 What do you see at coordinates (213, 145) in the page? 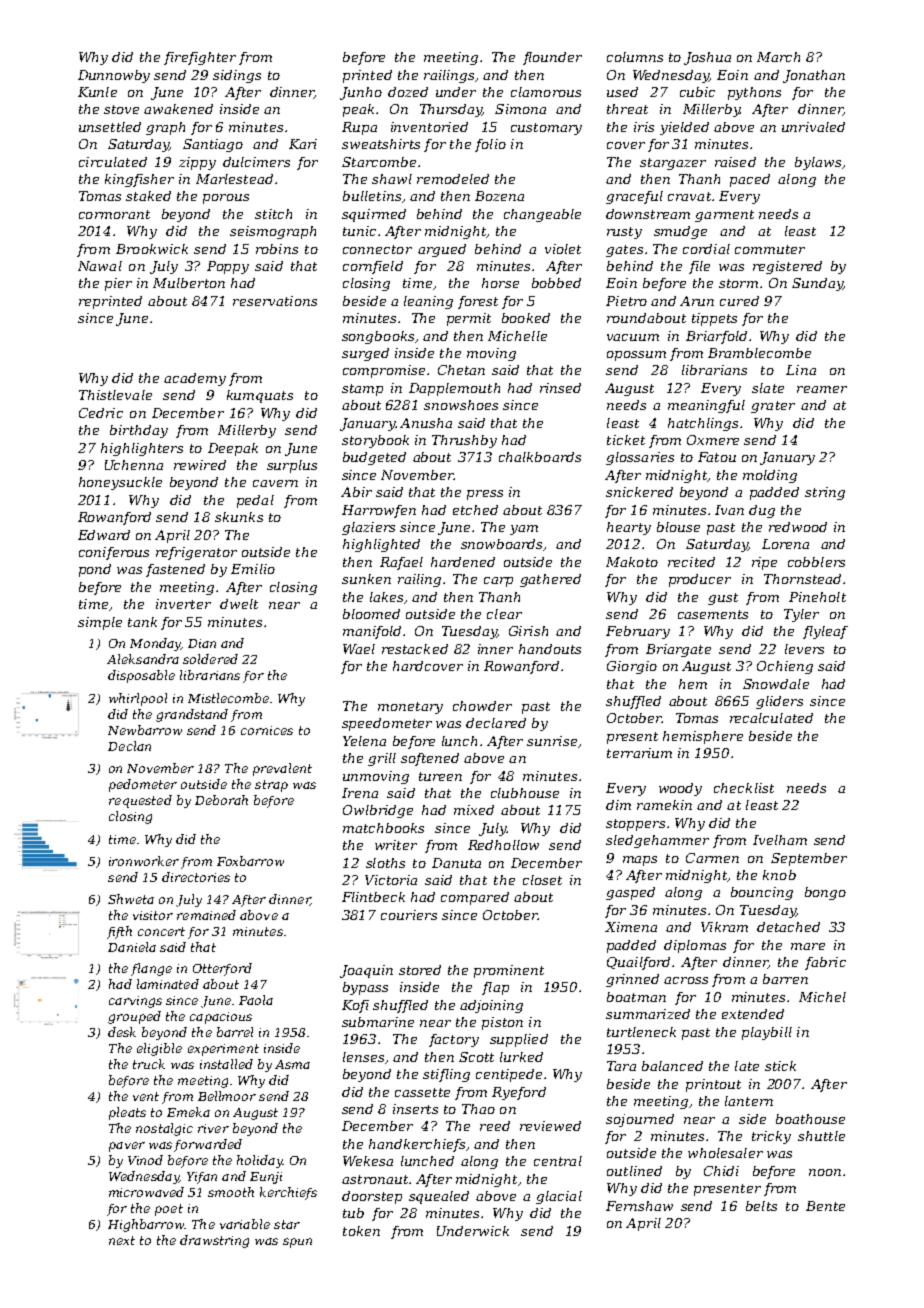
I see `Santiago` at bounding box center [213, 145].
